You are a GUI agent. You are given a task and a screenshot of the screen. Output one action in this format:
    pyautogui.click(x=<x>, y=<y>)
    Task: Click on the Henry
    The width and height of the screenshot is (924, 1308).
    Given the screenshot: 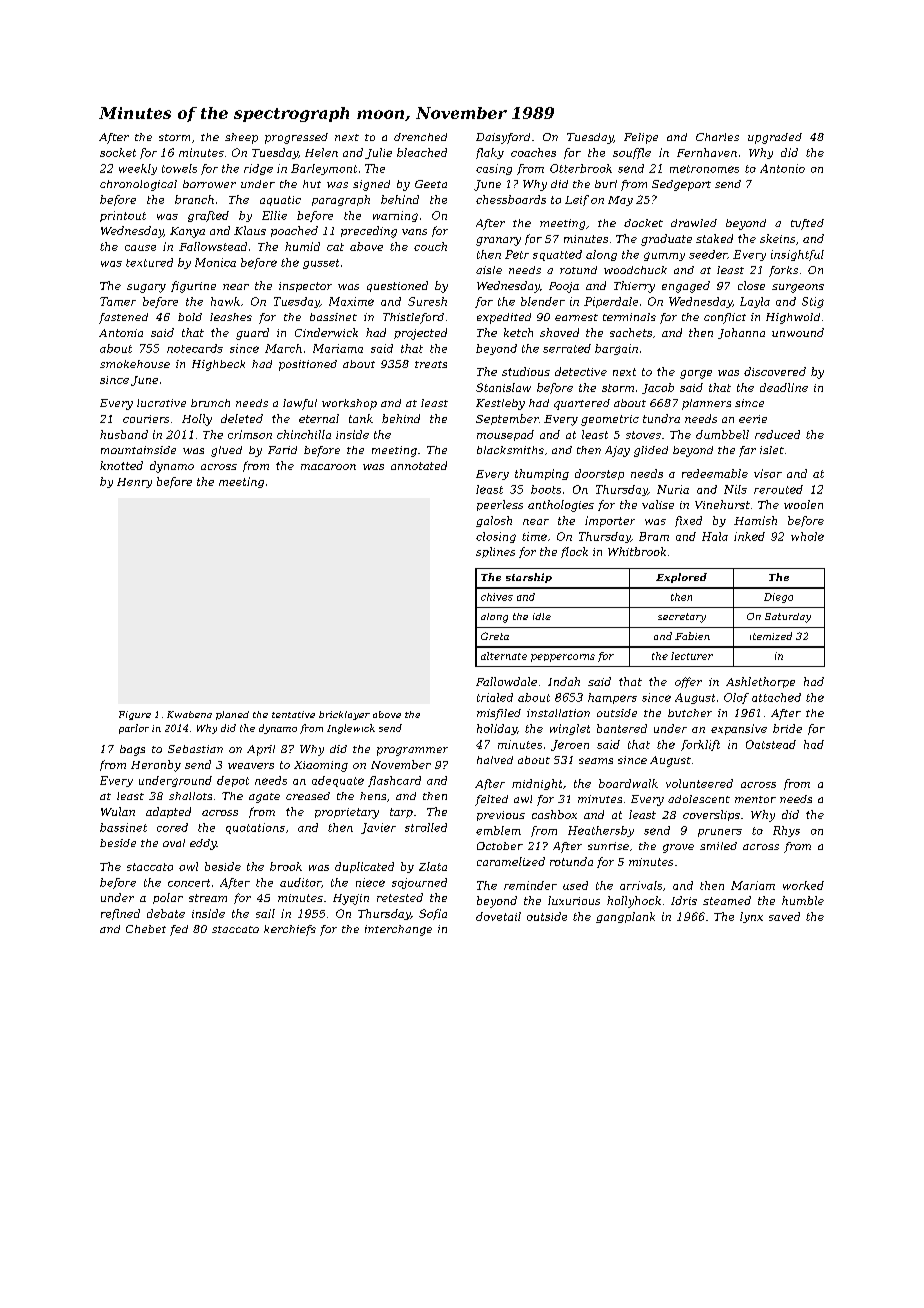 What is the action you would take?
    pyautogui.click(x=134, y=483)
